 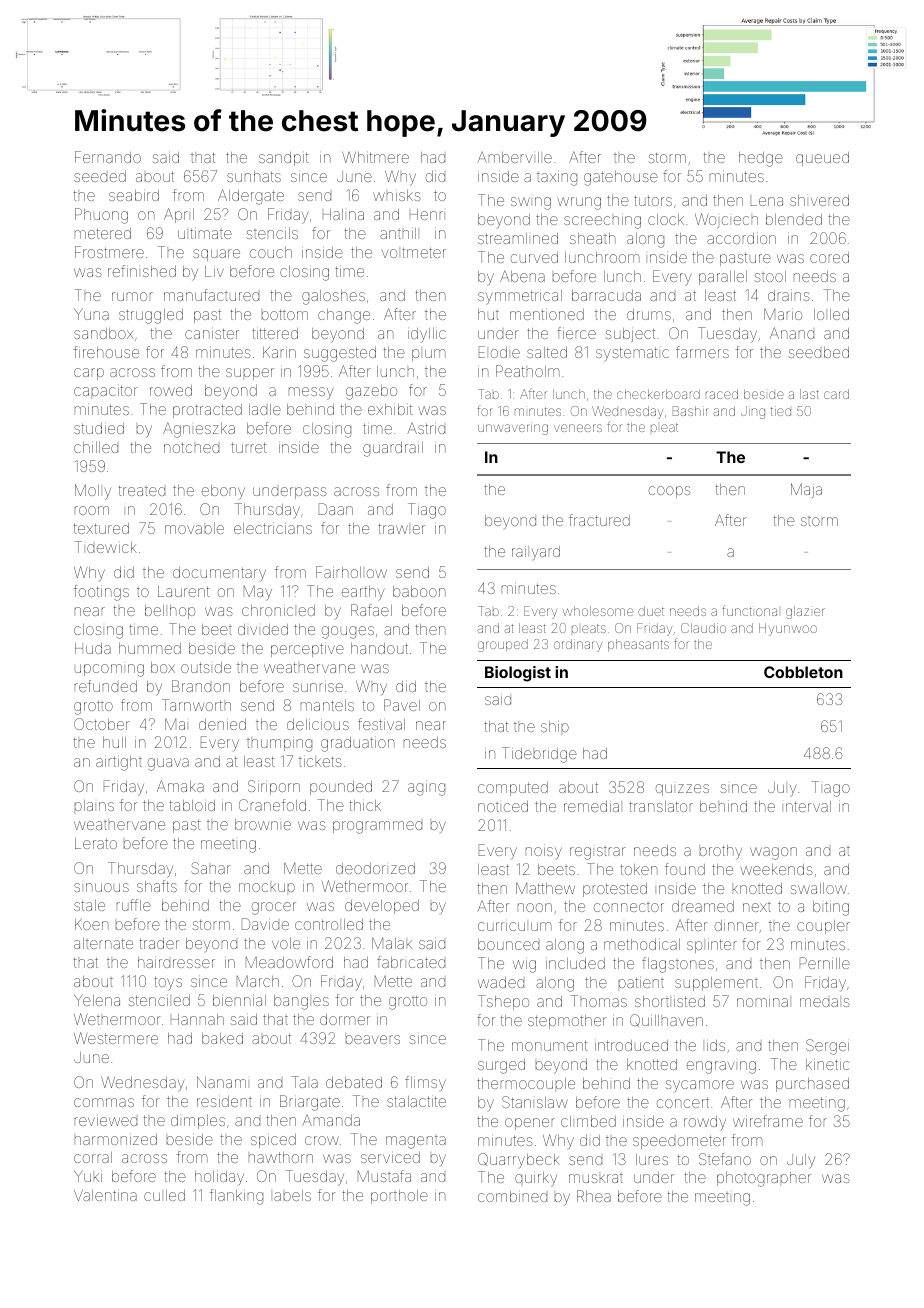 I want to click on documentary, so click(x=219, y=574).
